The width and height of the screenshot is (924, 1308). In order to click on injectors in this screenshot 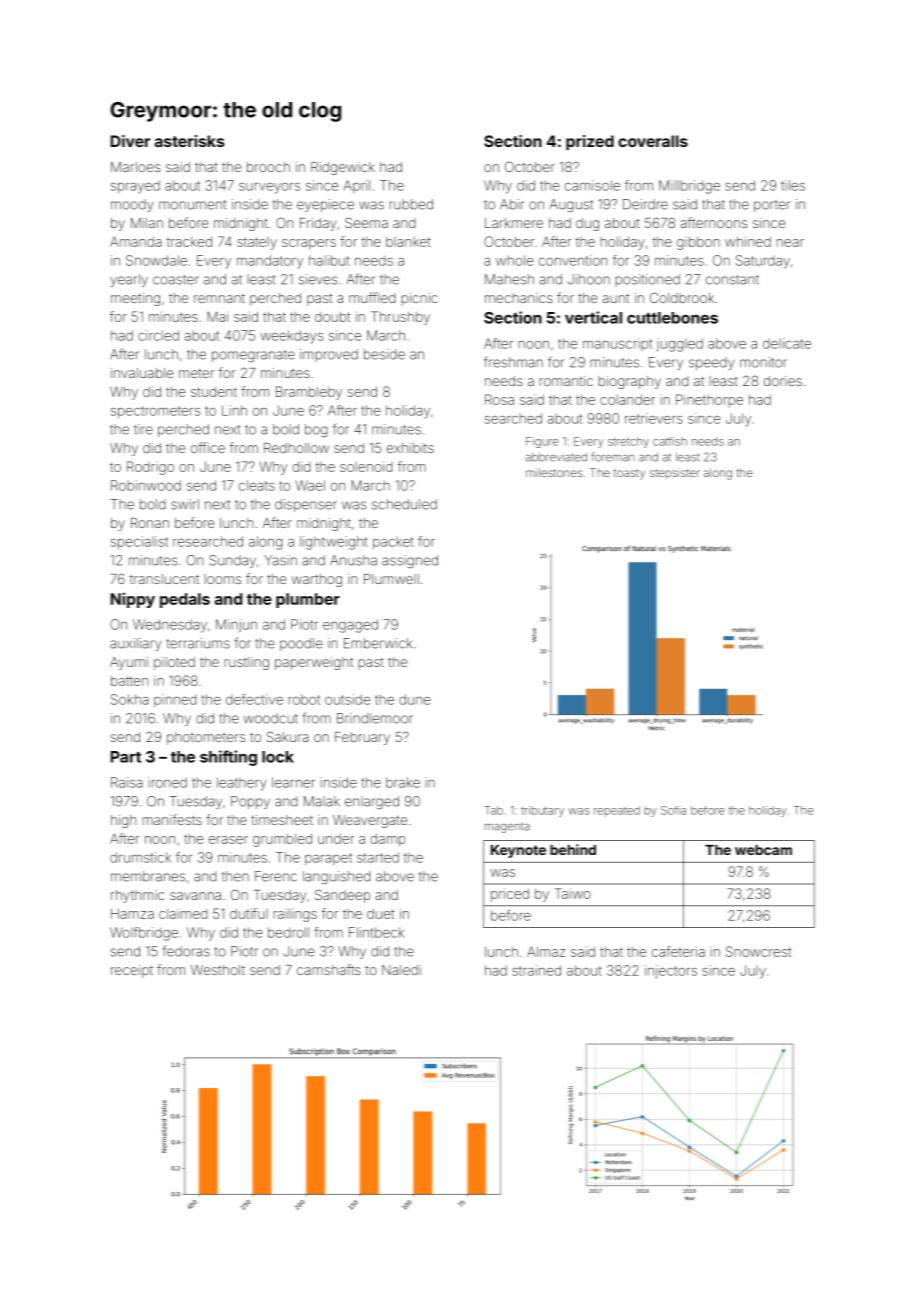, I will do `click(671, 972)`.
